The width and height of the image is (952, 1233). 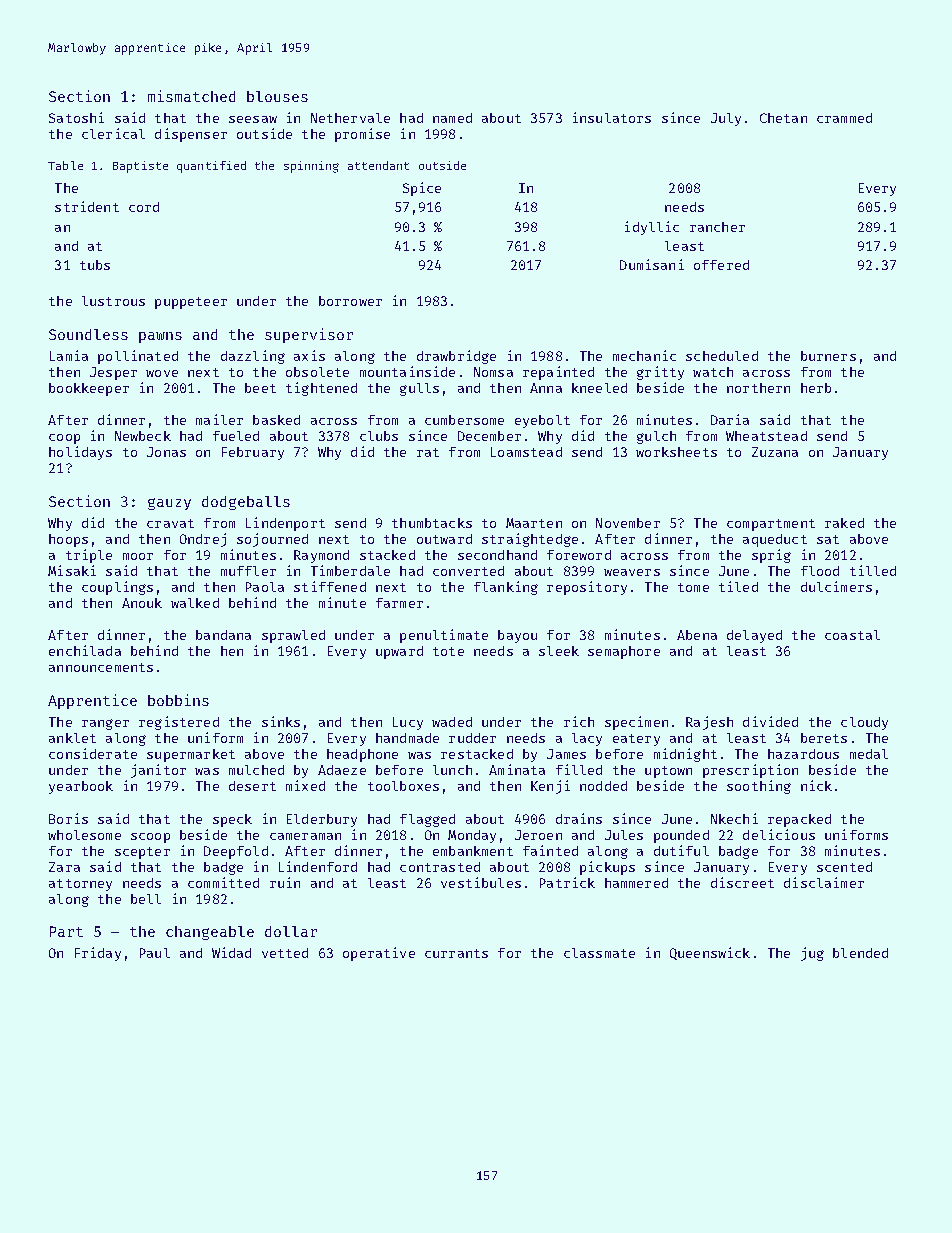 I want to click on filled, so click(x=579, y=769).
